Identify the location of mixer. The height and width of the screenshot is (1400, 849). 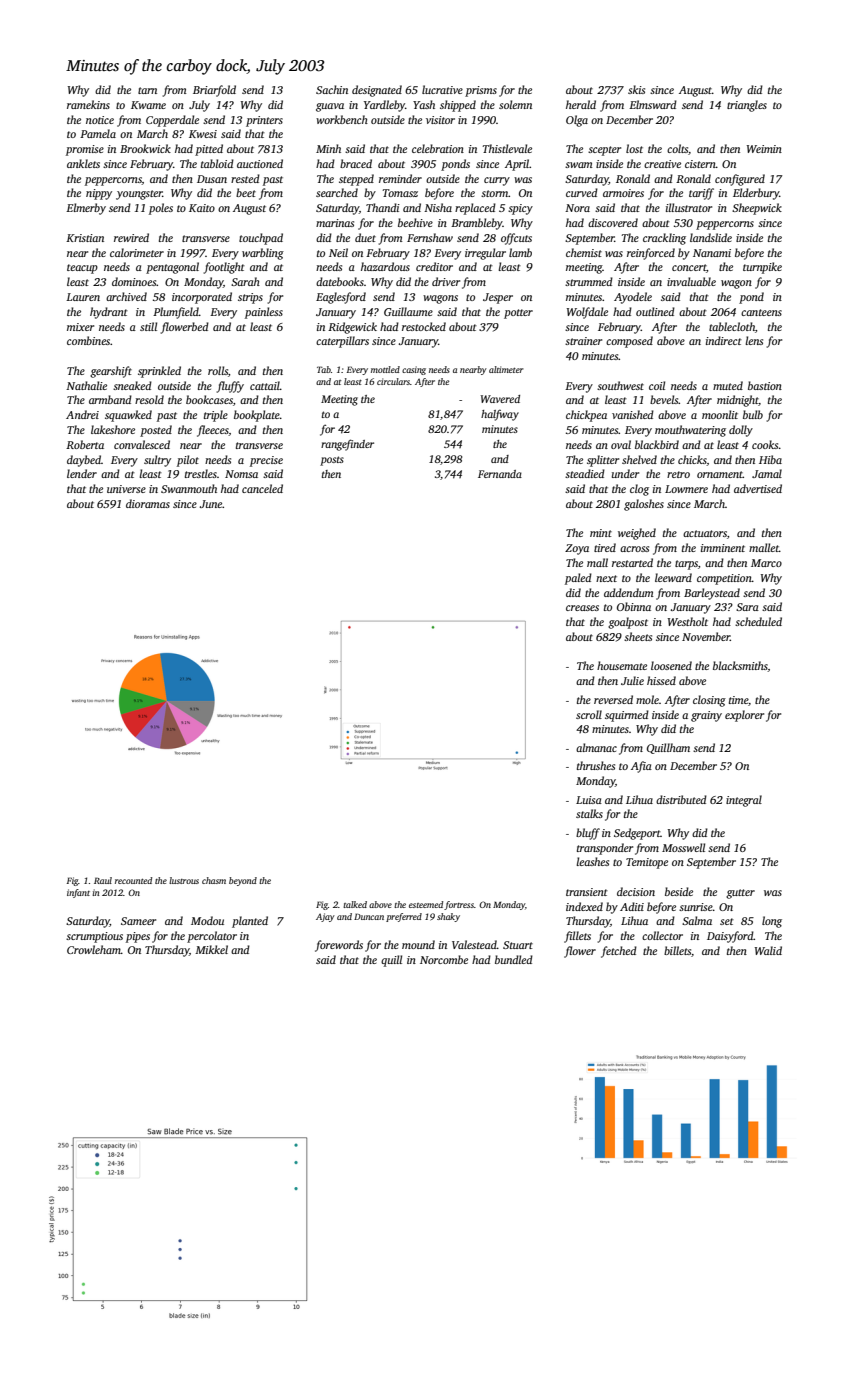
(80, 327).
